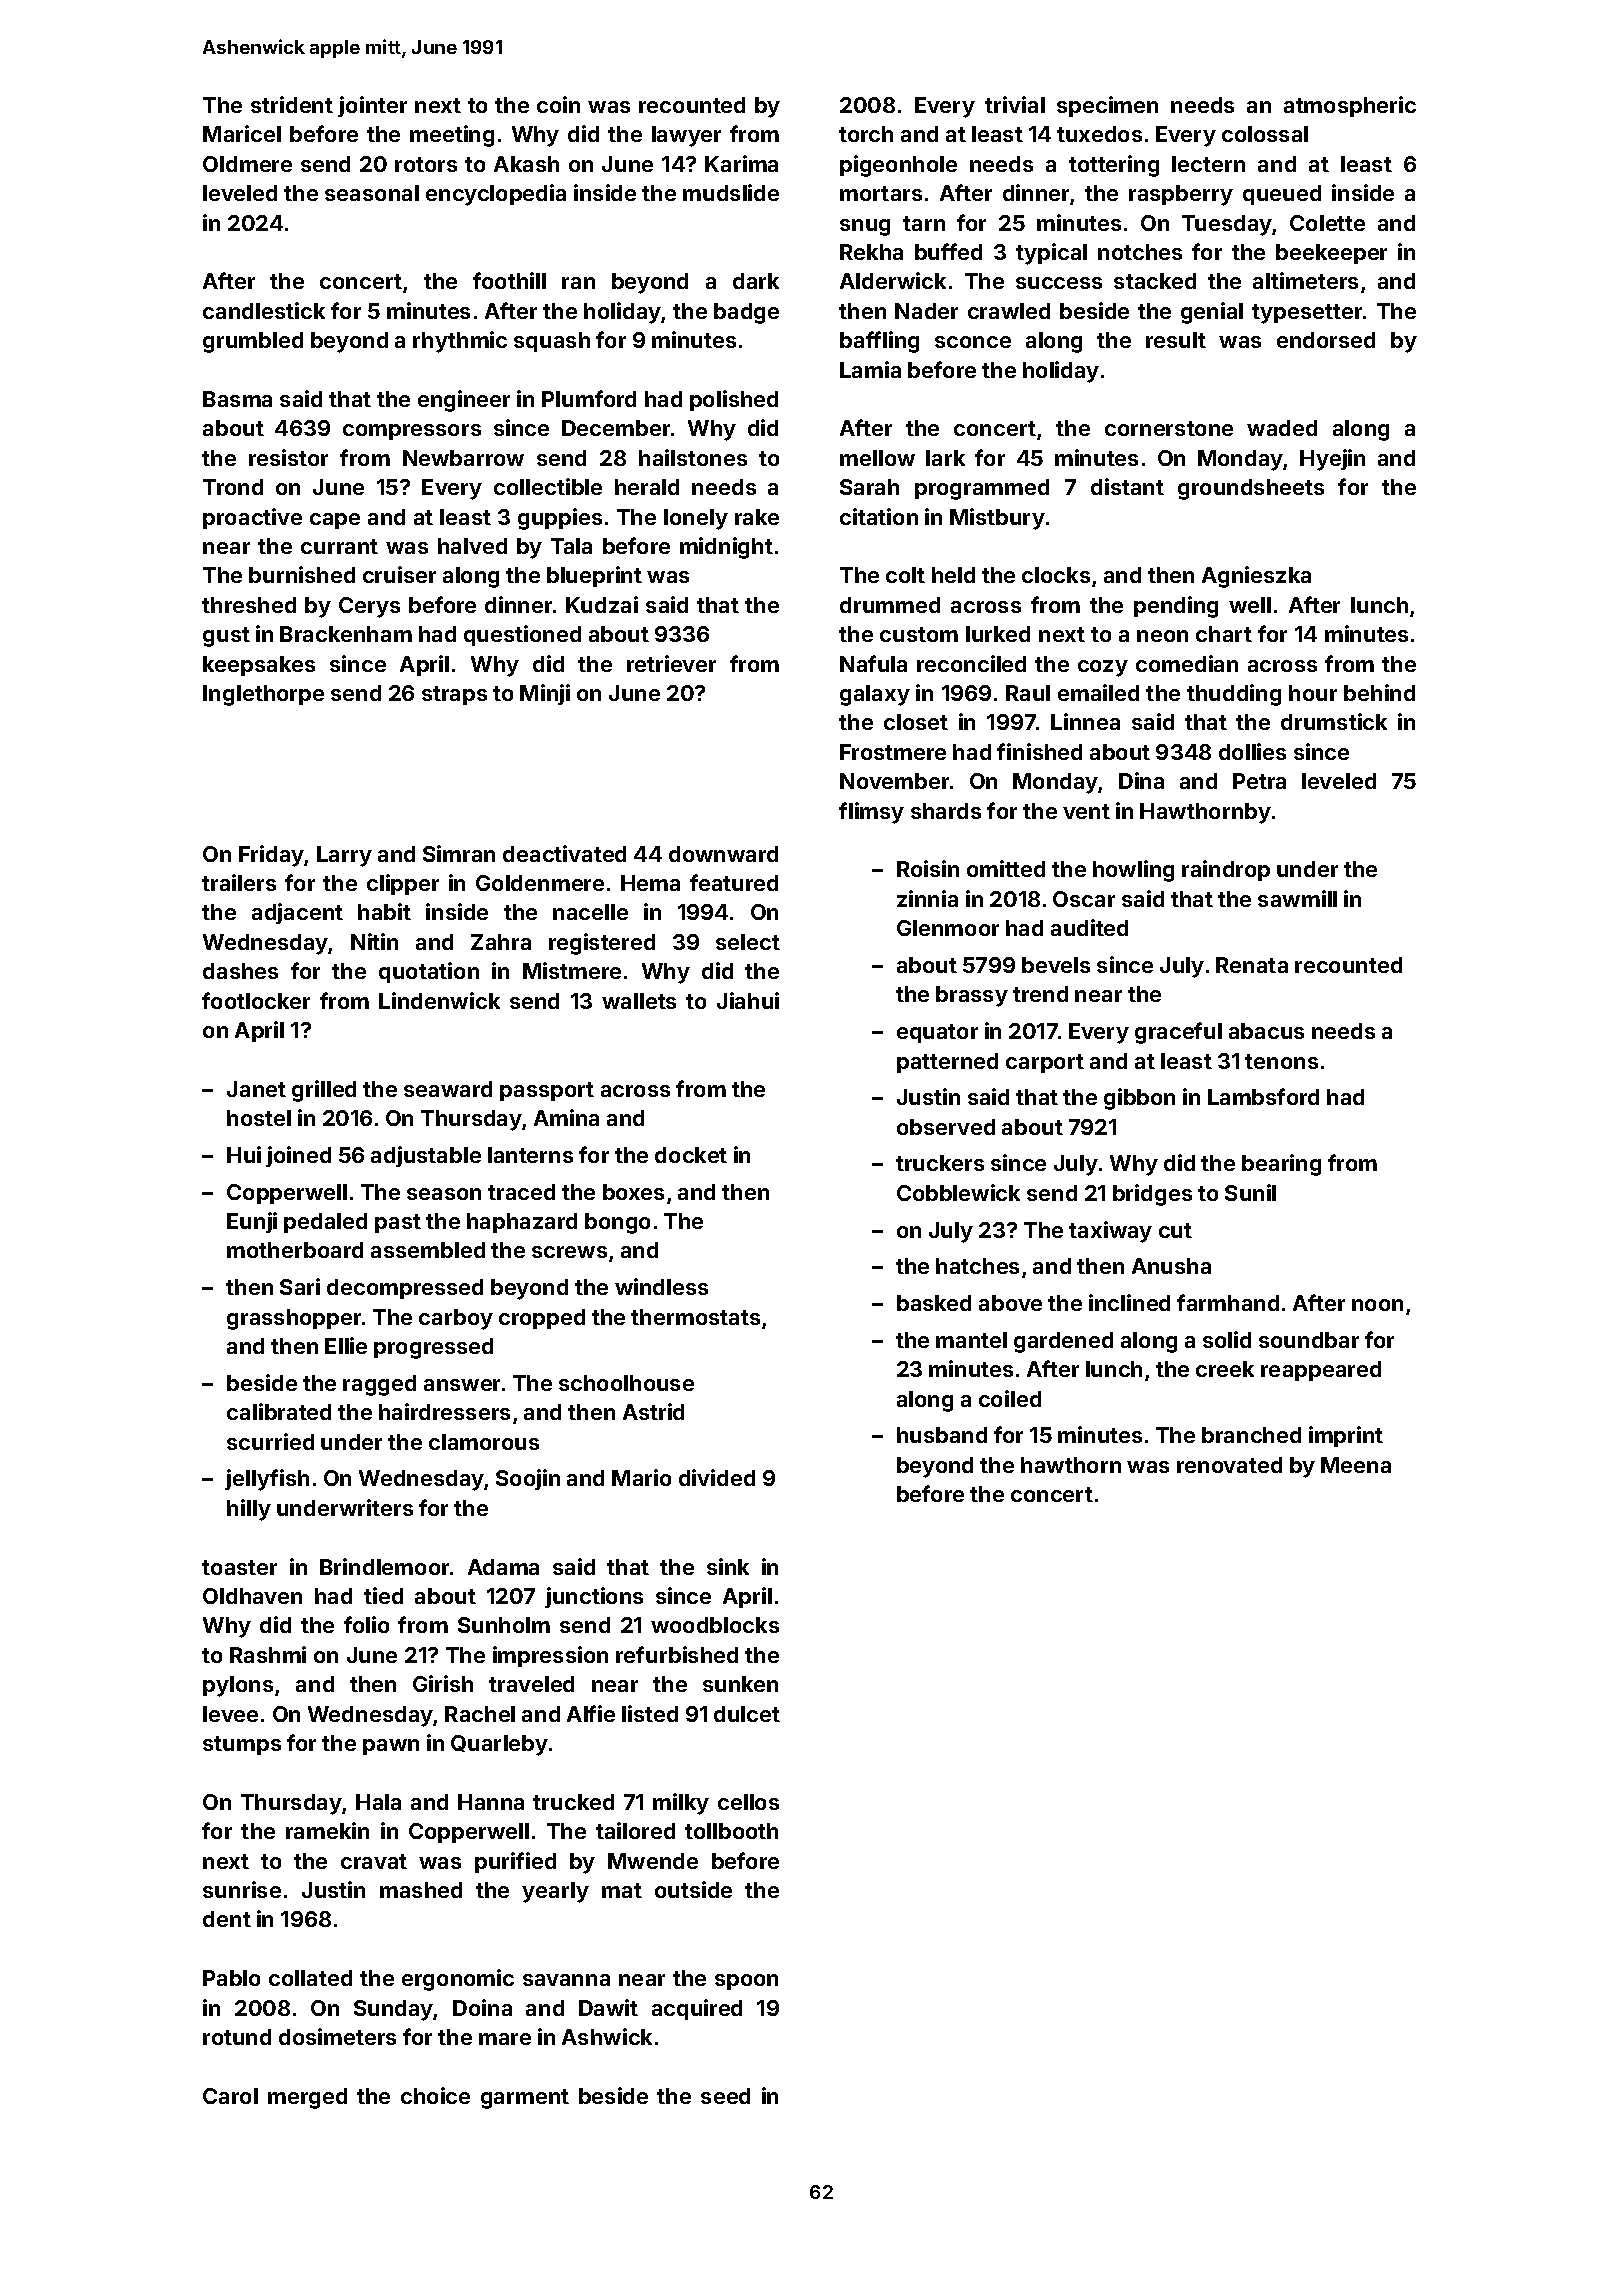 This page has height=2292, width=1620. What do you see at coordinates (748, 1802) in the page?
I see `cellos` at bounding box center [748, 1802].
